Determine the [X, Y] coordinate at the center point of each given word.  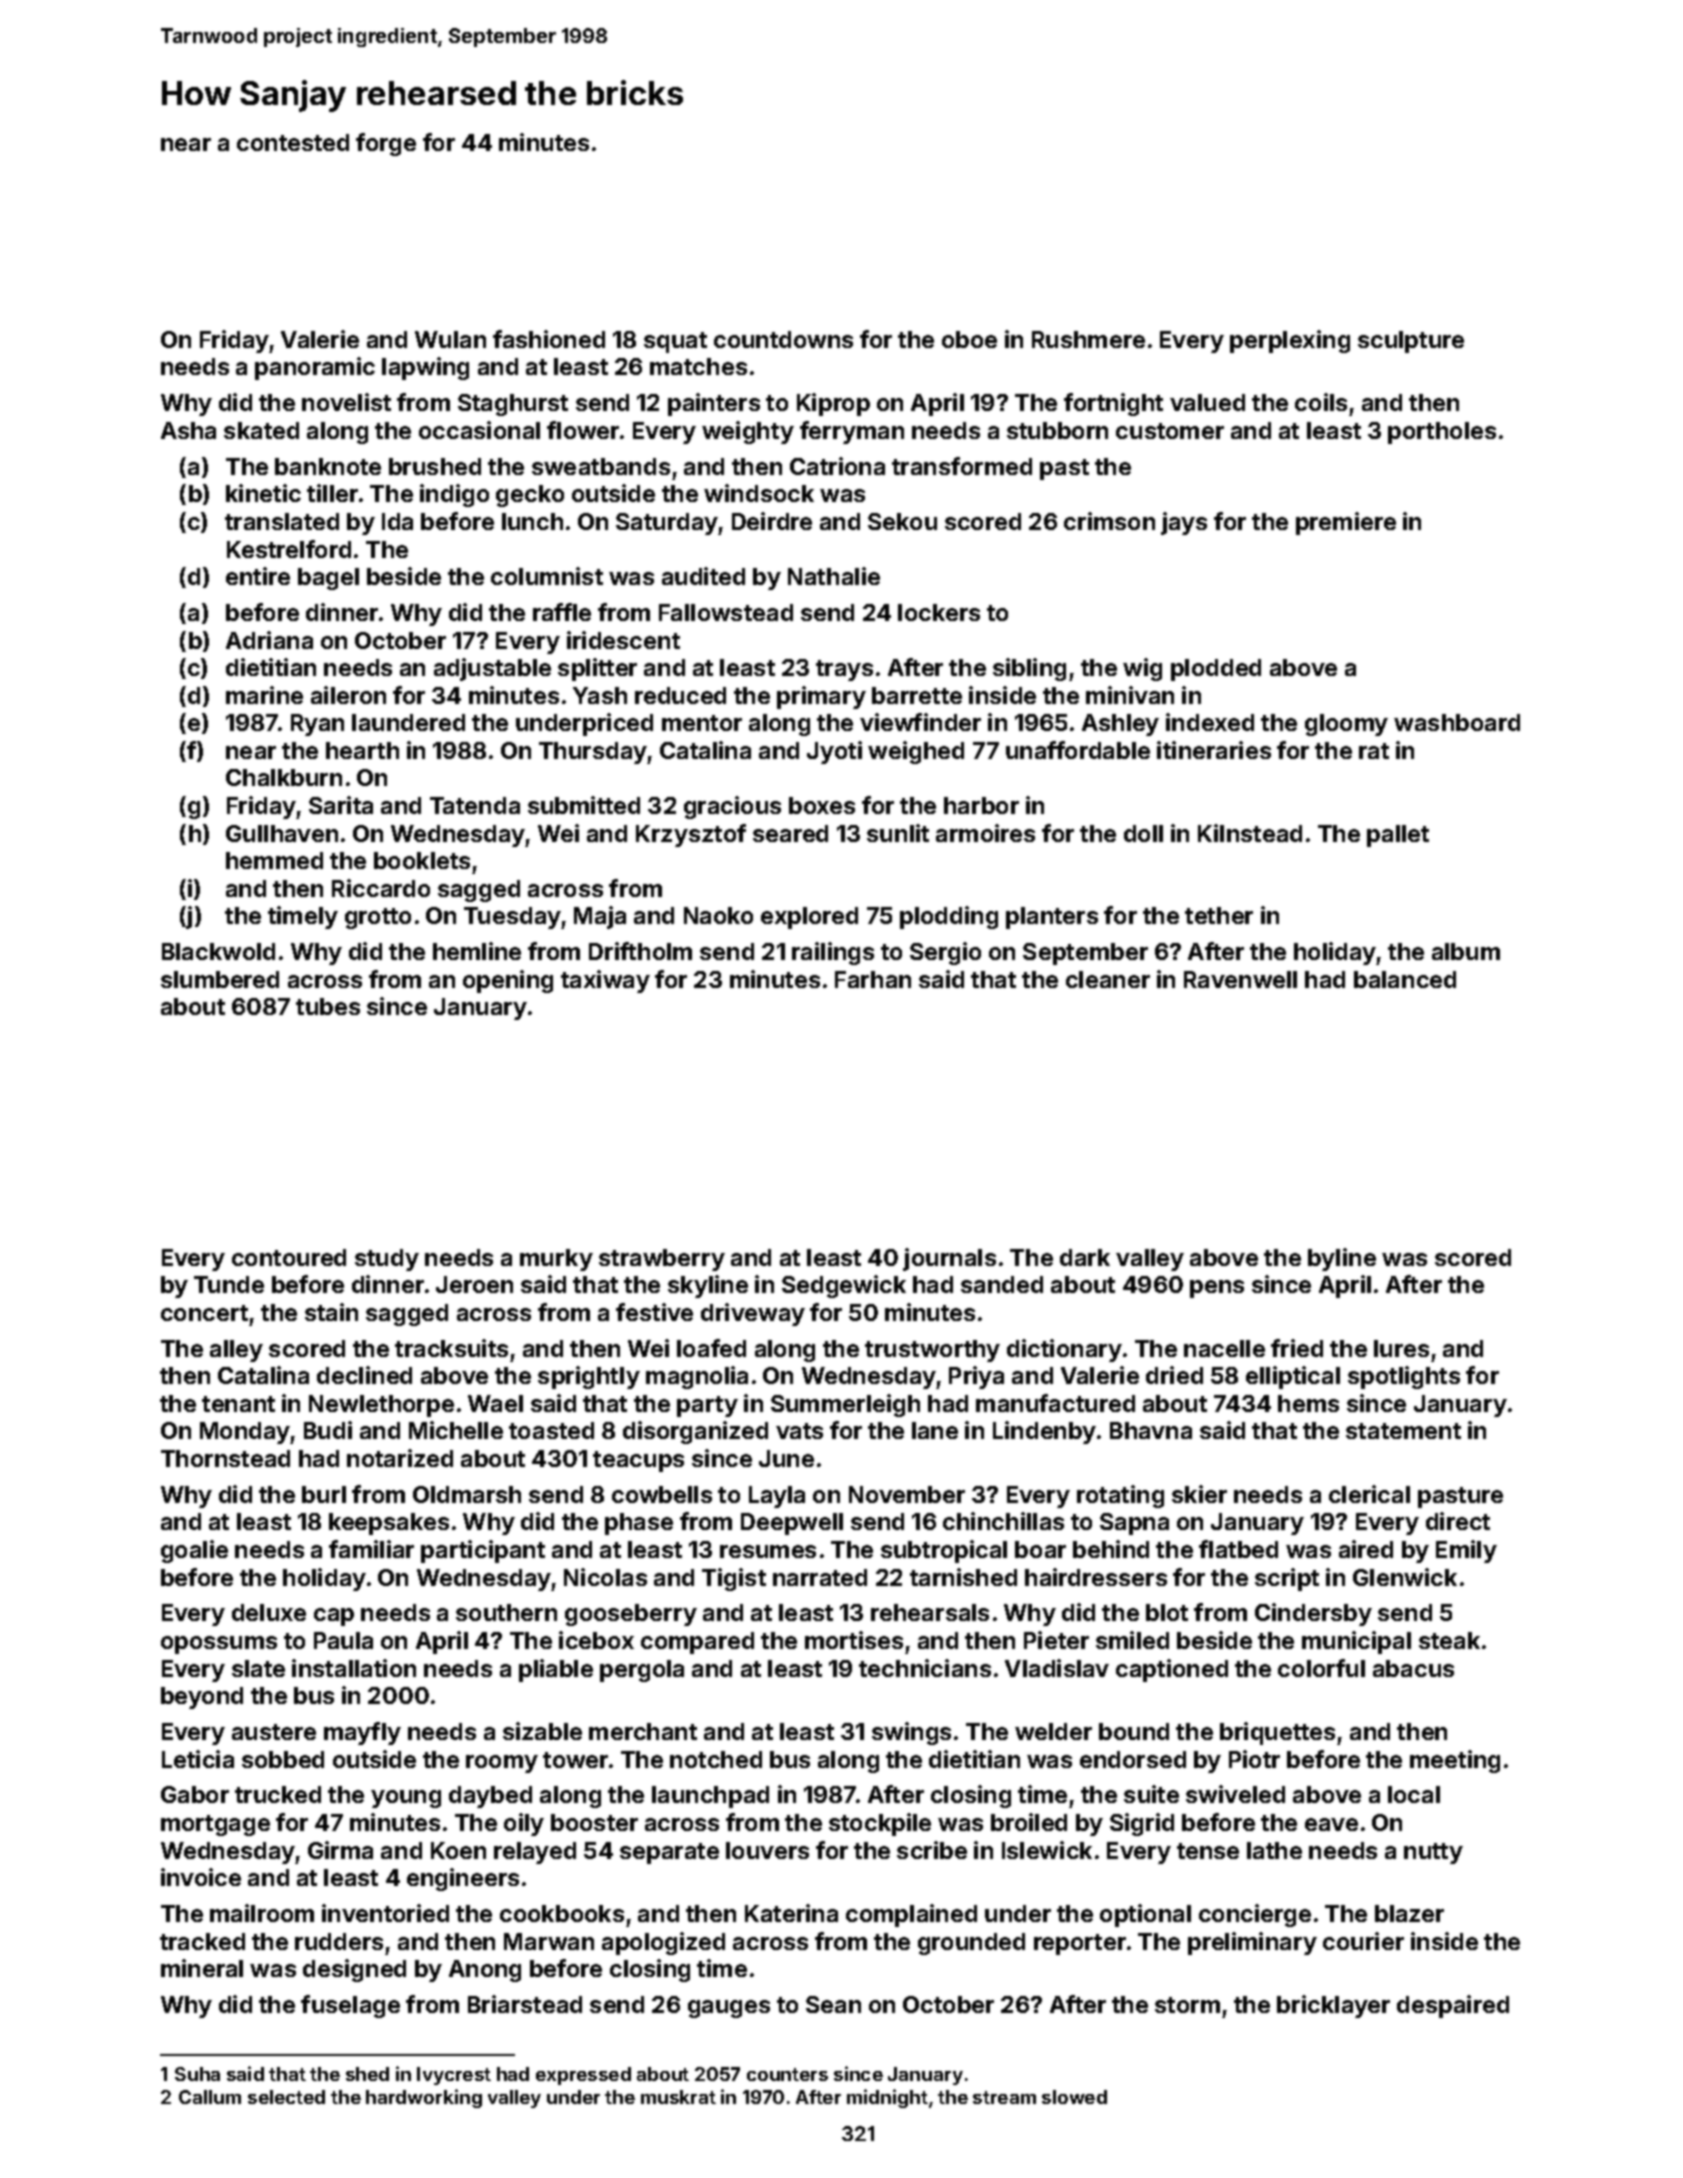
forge [386, 144]
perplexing [1290, 341]
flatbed [1238, 1549]
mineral [202, 1968]
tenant [238, 1404]
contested [293, 142]
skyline [708, 1286]
